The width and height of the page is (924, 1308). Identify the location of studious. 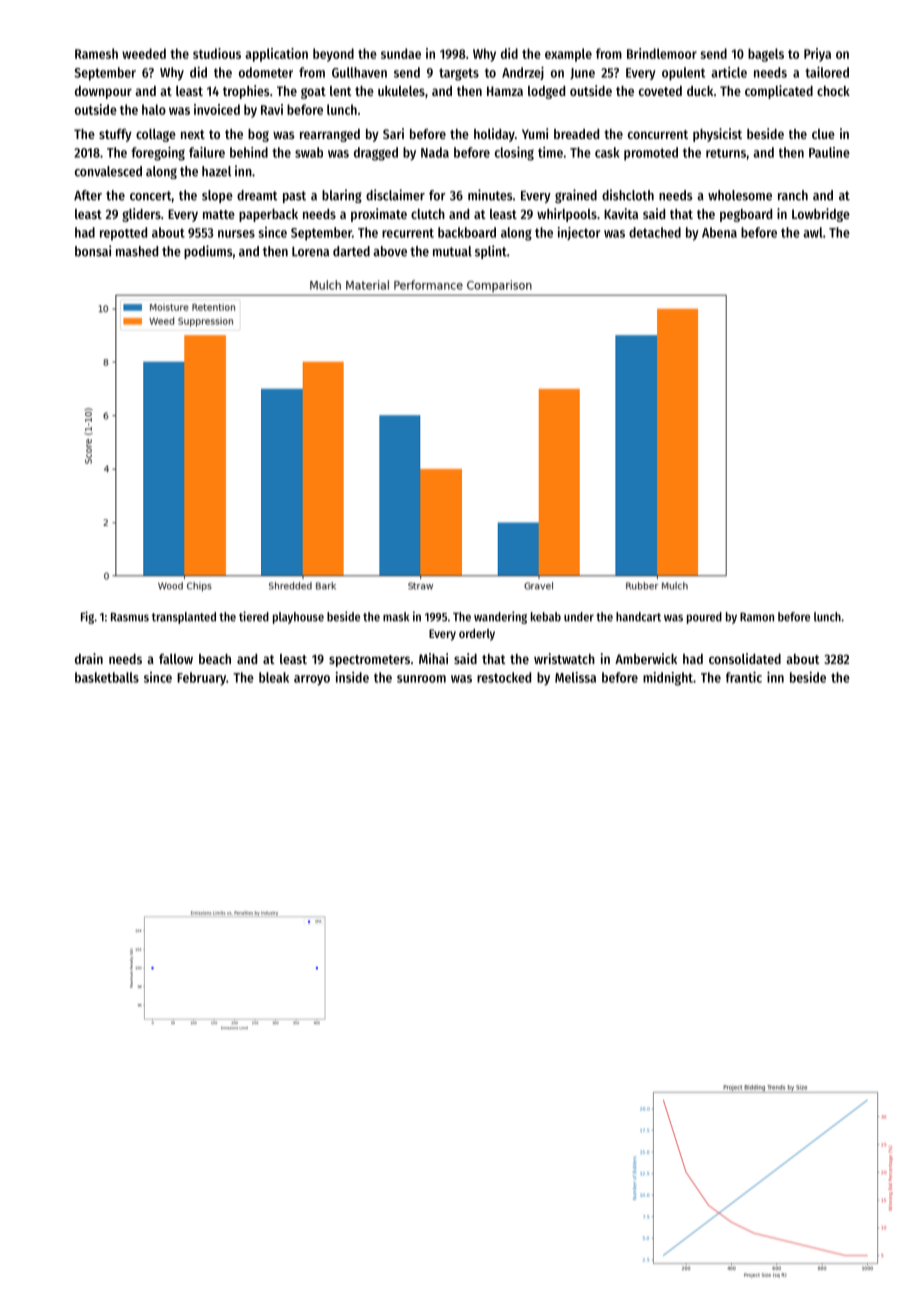
(217, 53).
